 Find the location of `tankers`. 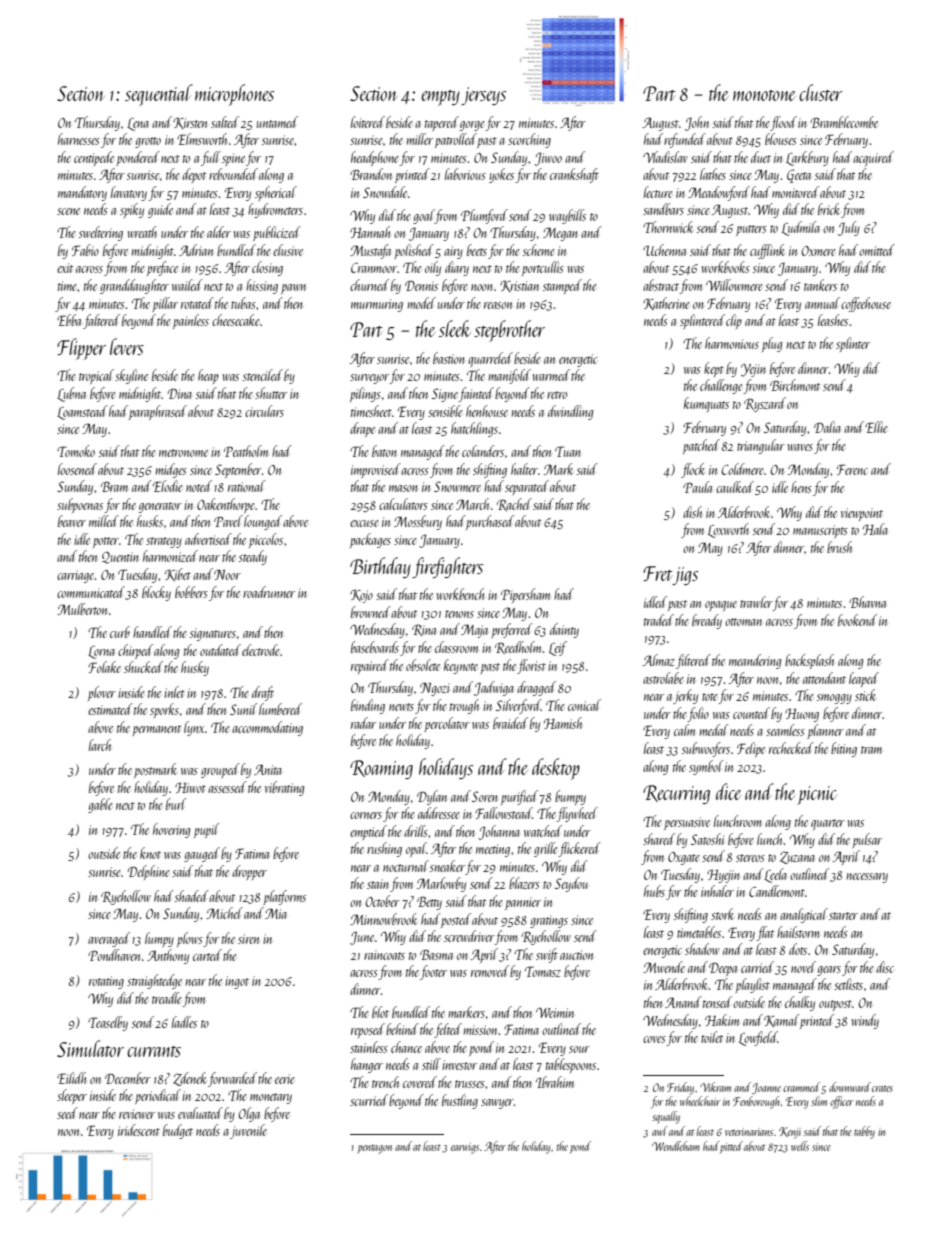

tankers is located at coordinates (820, 285).
